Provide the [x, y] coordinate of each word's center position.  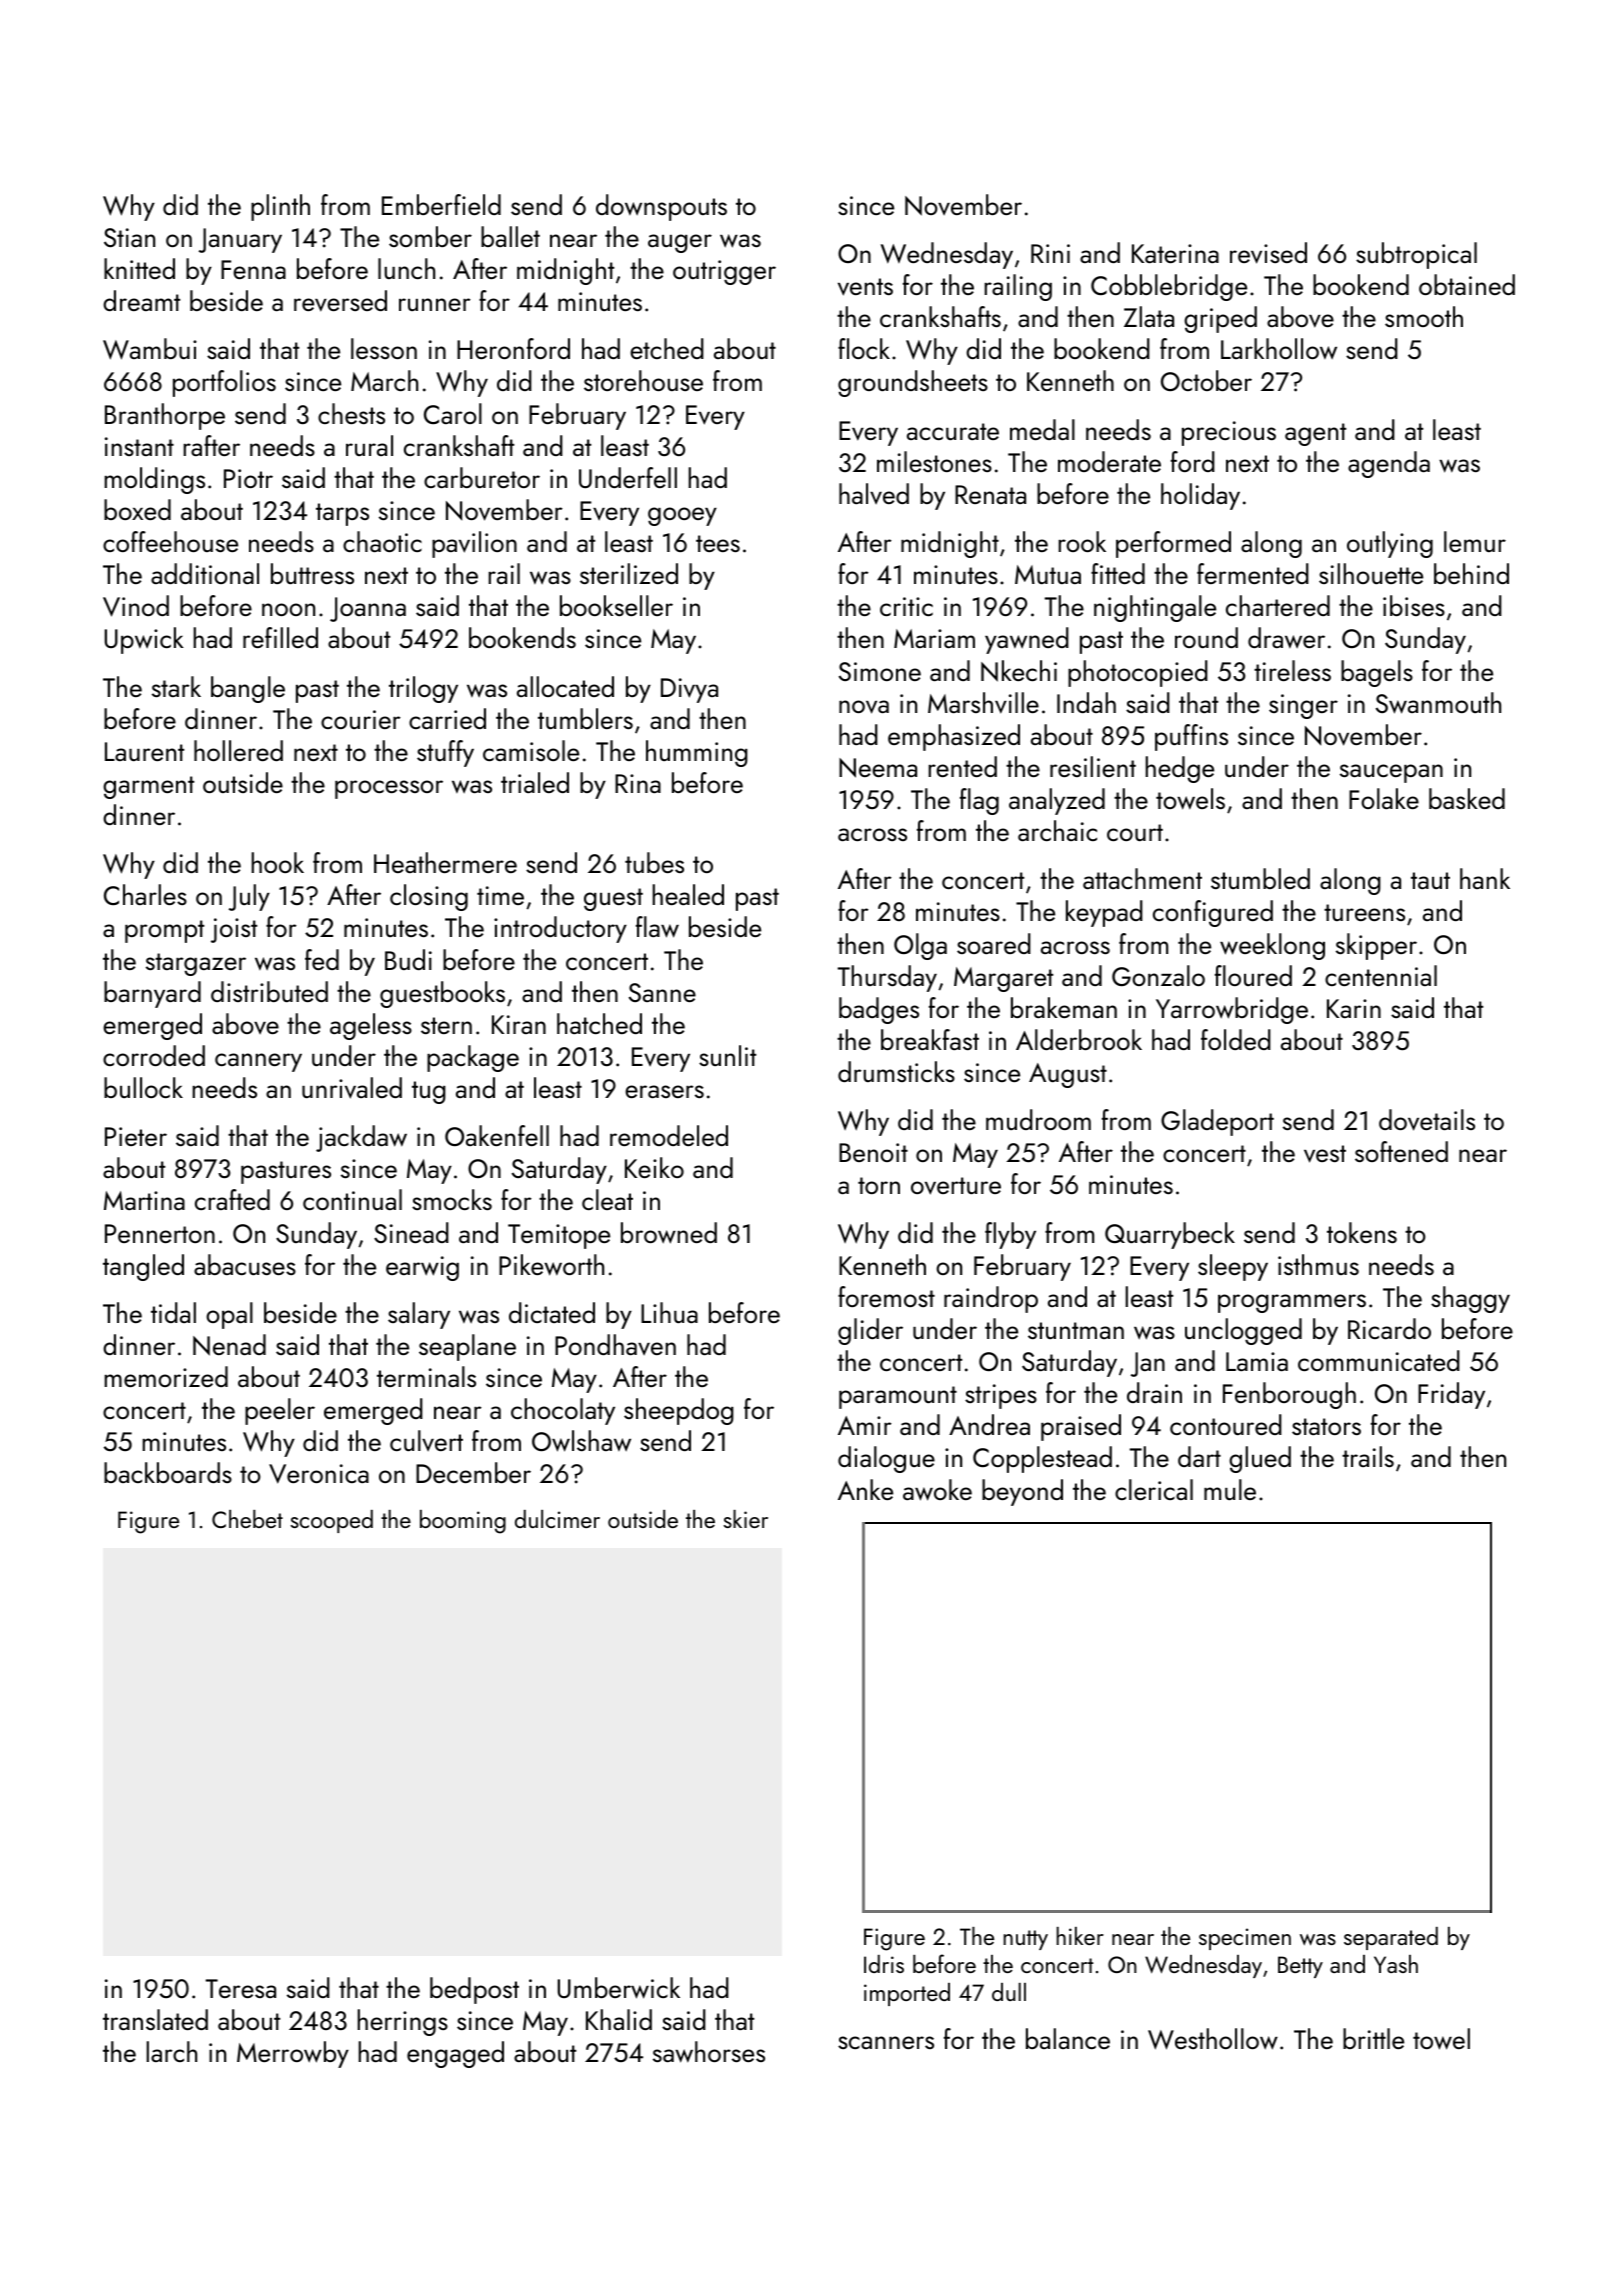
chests [351, 413]
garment [148, 787]
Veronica [319, 1474]
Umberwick [618, 1988]
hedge [1179, 769]
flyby [1010, 1235]
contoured [1226, 1424]
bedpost [474, 1990]
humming [697, 753]
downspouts [661, 207]
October [1206, 380]
